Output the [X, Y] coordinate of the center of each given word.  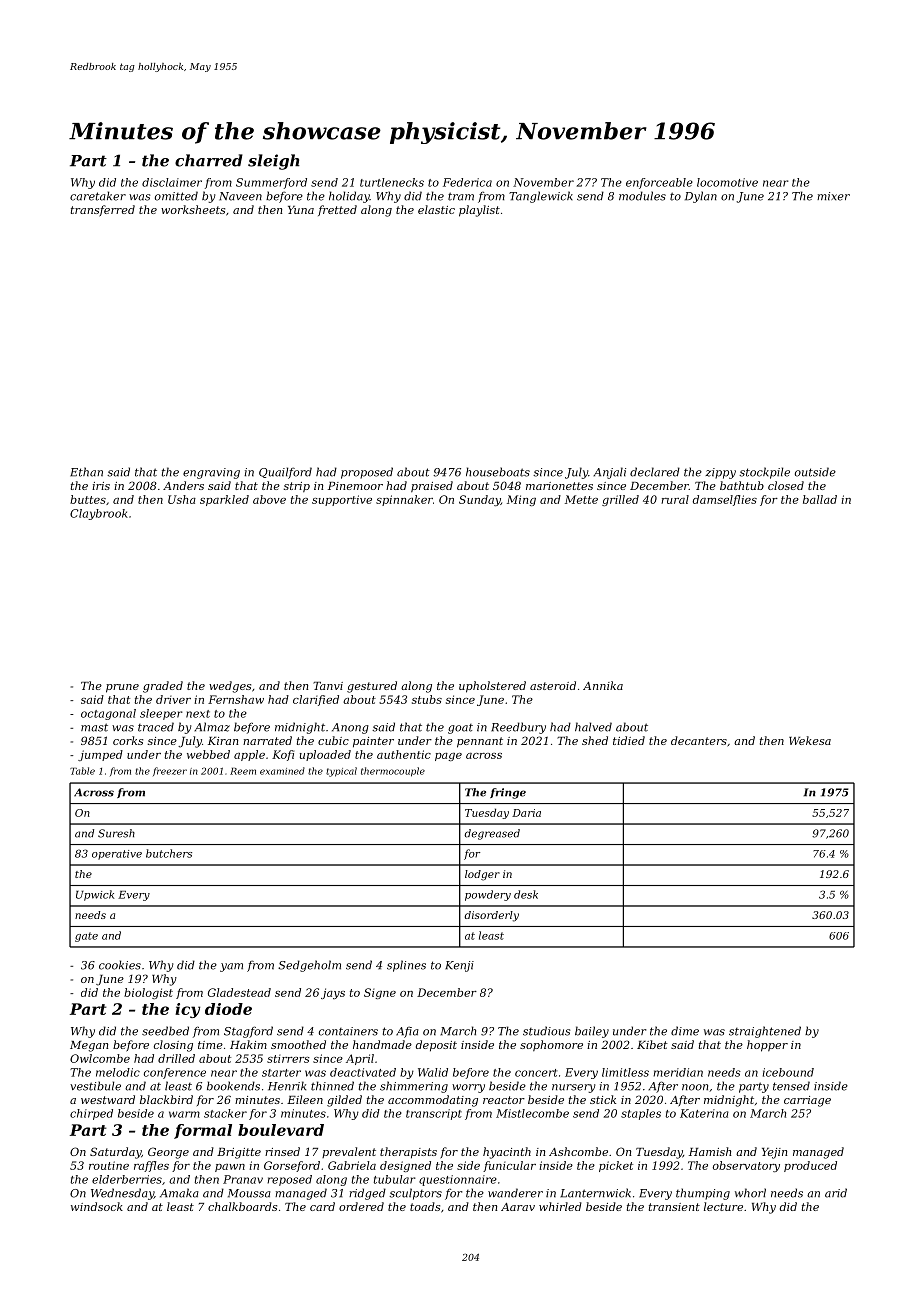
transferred [103, 211]
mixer [833, 196]
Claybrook [99, 514]
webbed [208, 754]
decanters [699, 740]
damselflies [724, 500]
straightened [765, 1032]
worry [468, 1088]
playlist [479, 211]
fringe [508, 793]
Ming [521, 500]
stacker [225, 1113]
